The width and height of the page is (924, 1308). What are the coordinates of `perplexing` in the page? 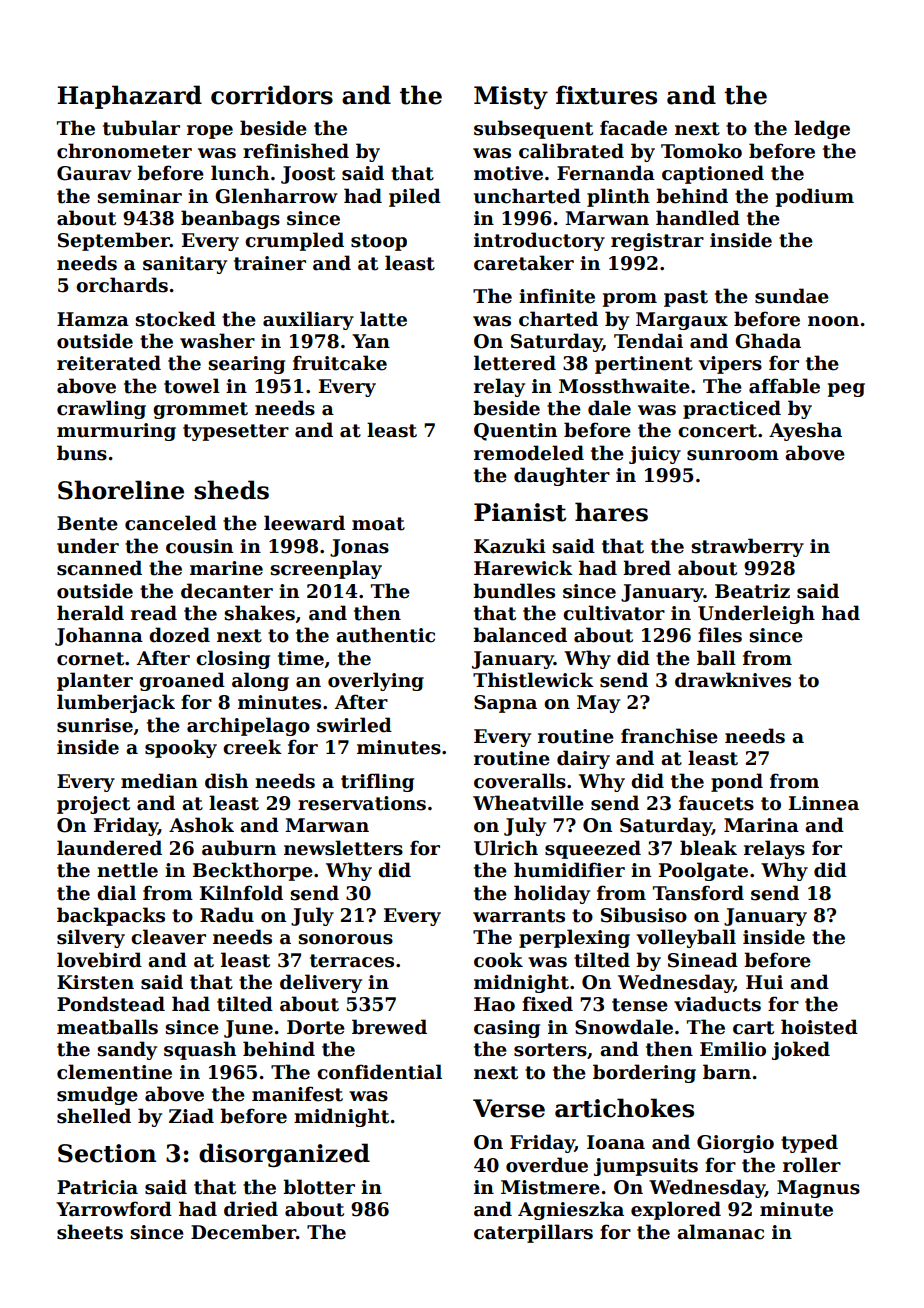 It's located at (574, 938).
